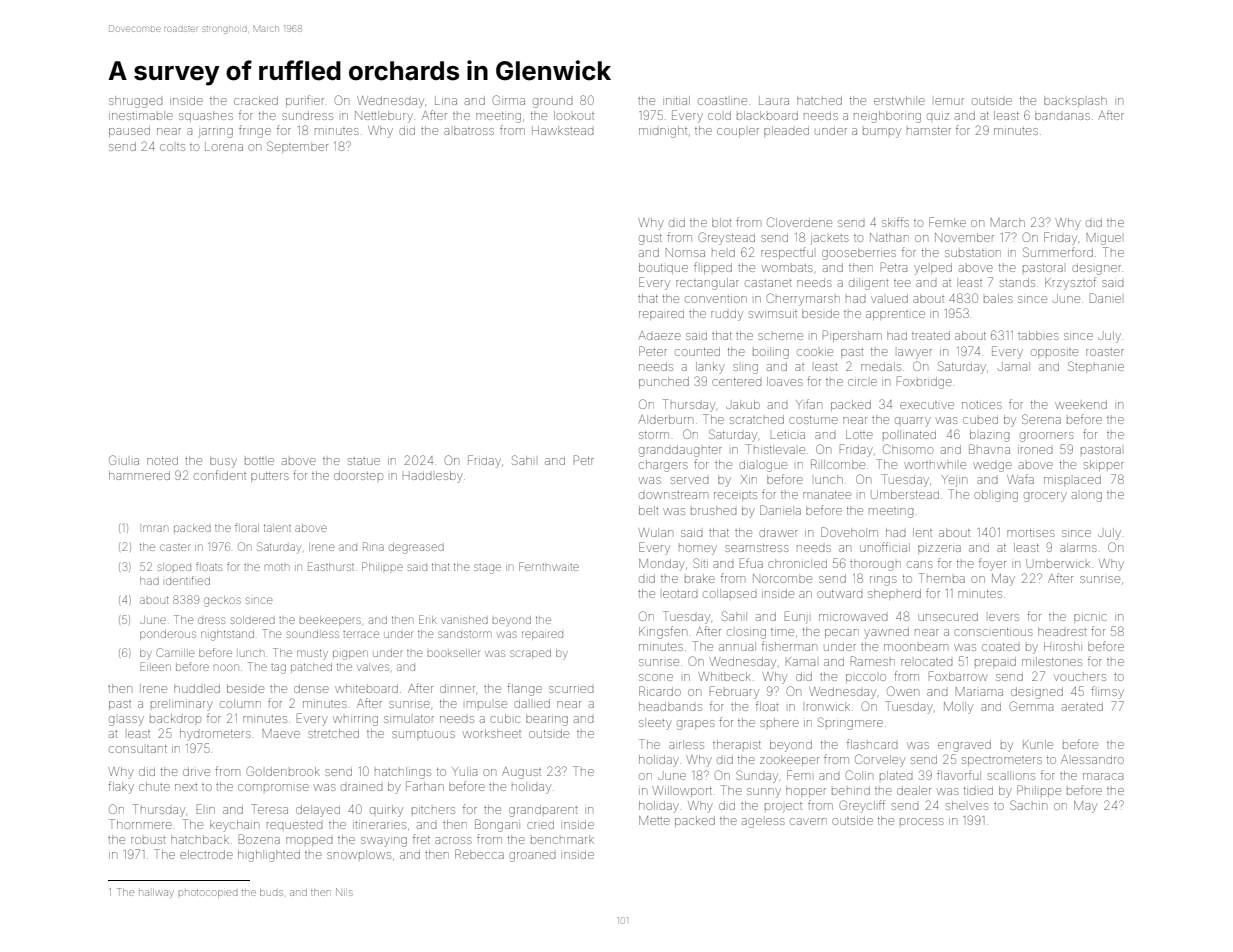  I want to click on chargers, so click(663, 466).
